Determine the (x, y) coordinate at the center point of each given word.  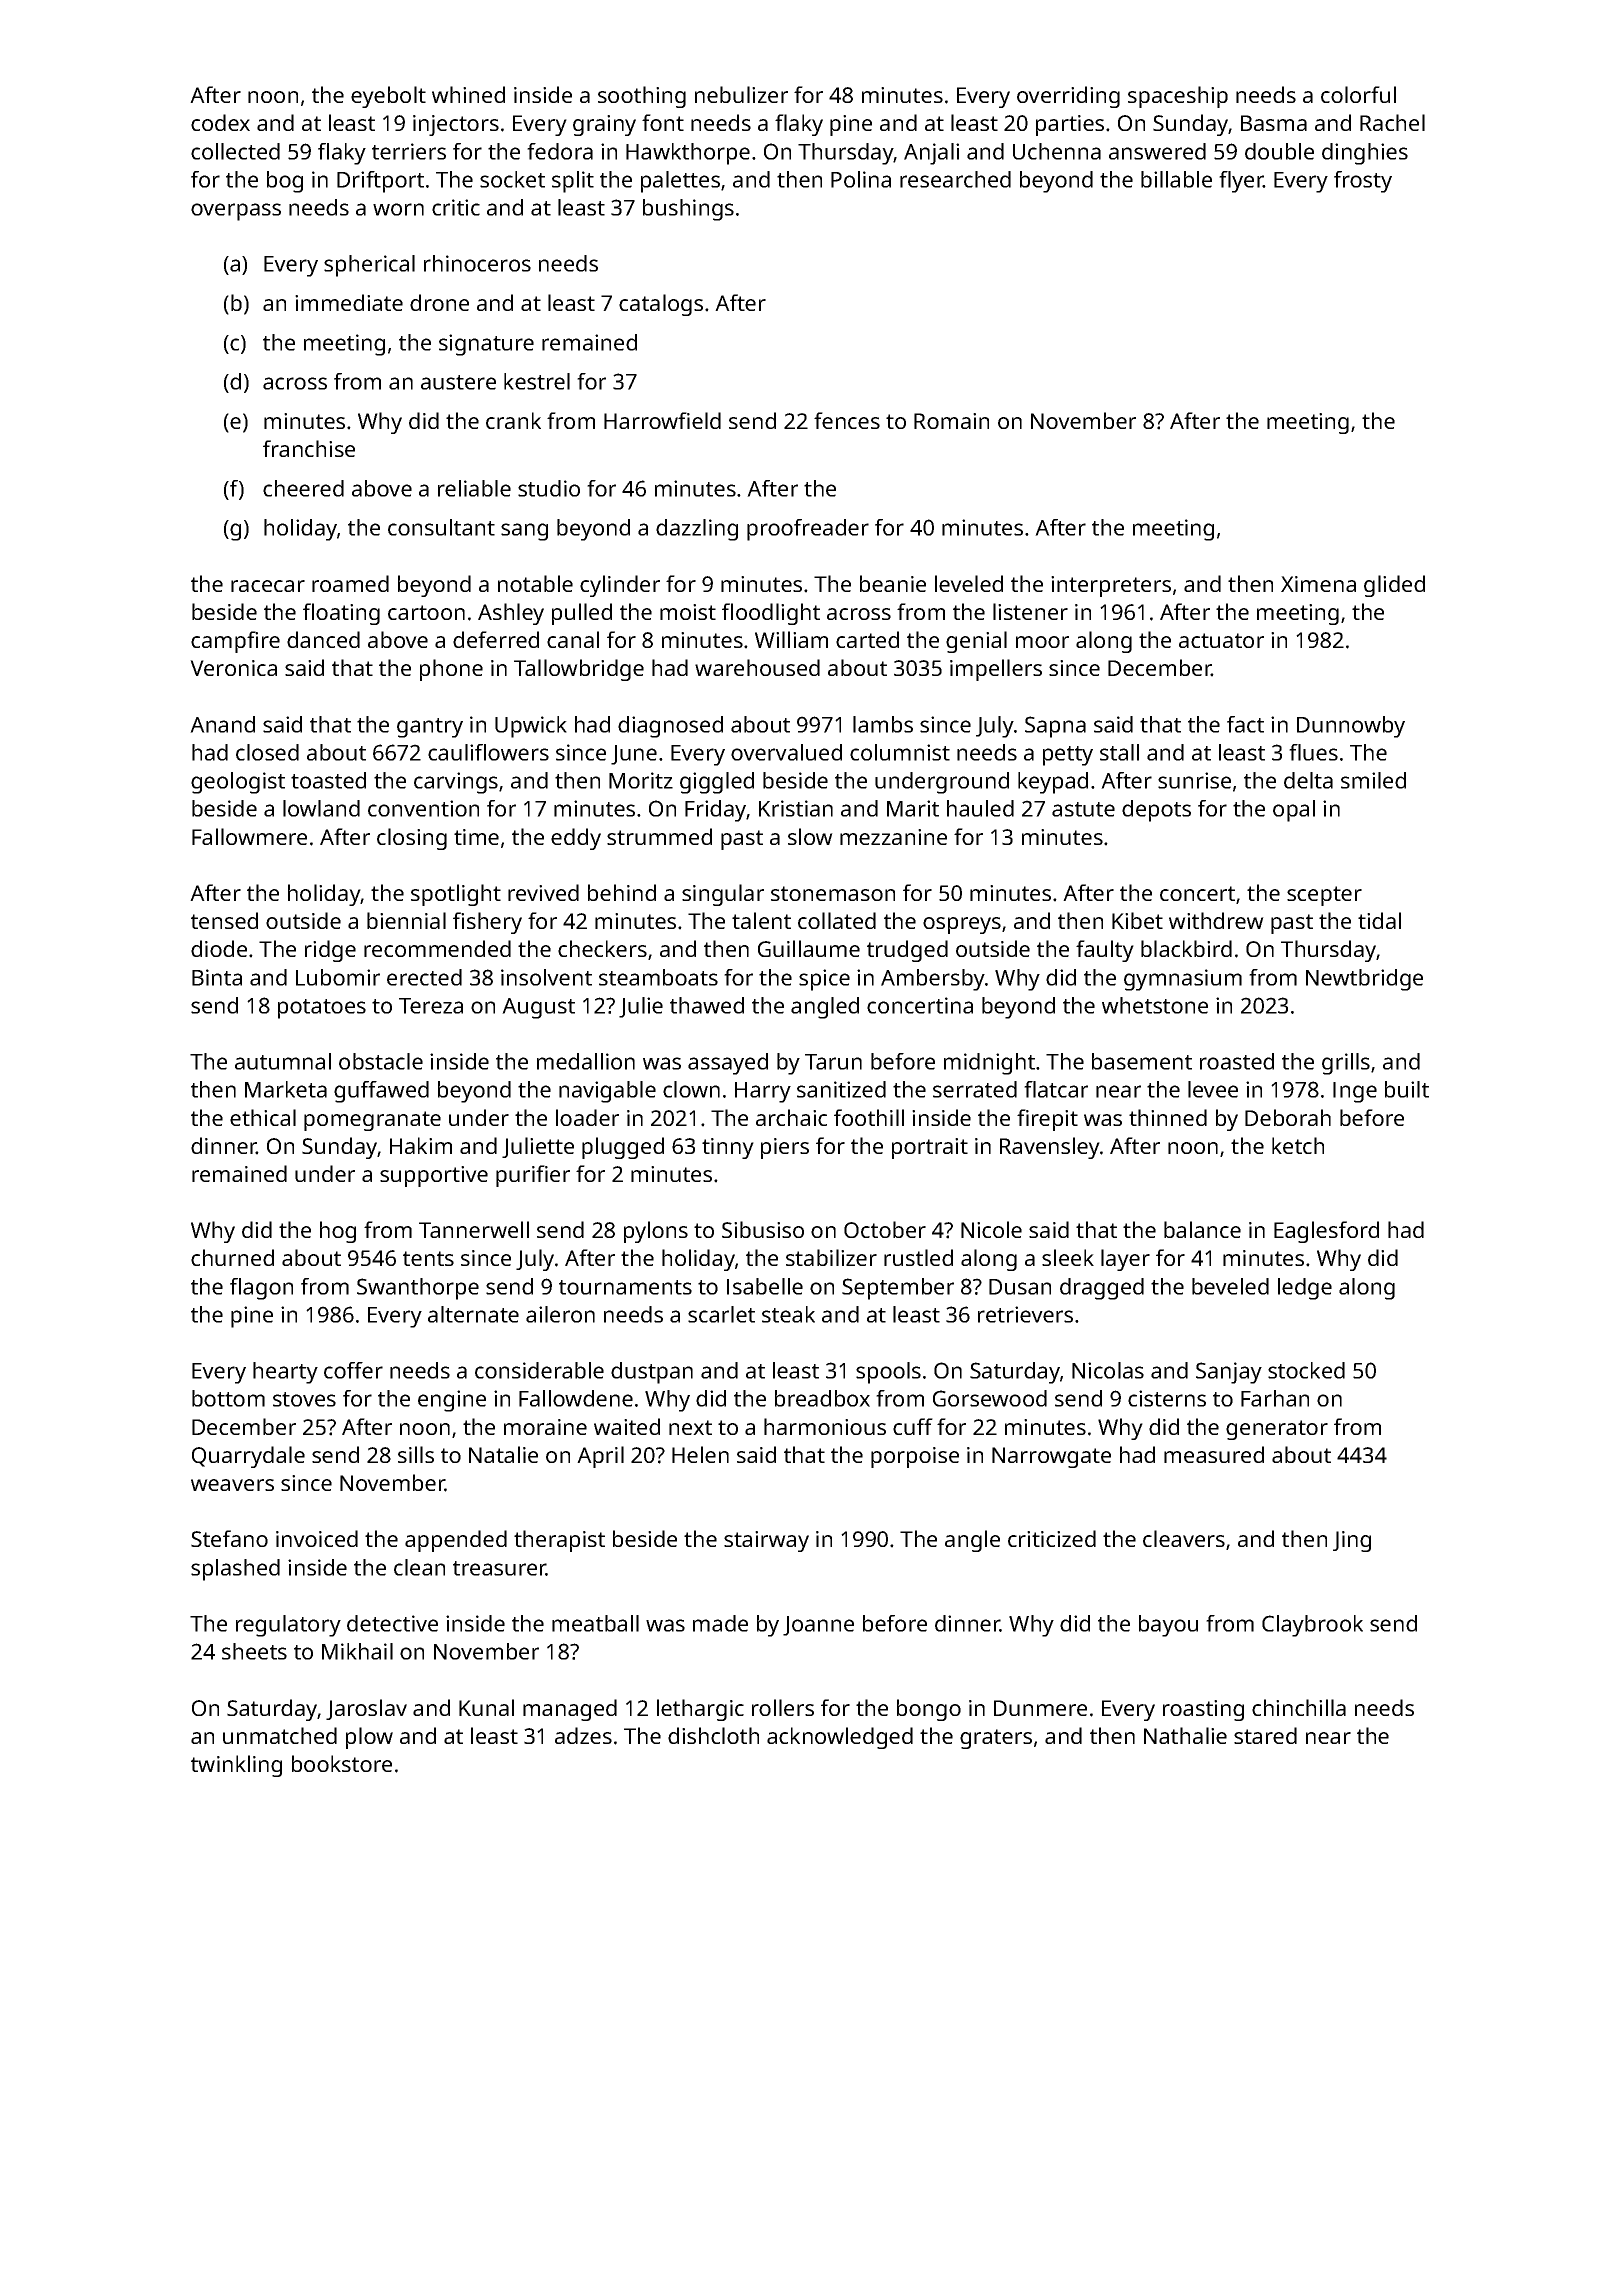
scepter (1324, 896)
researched (955, 179)
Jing (1352, 1541)
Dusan (1020, 1287)
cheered (303, 488)
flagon (261, 1289)
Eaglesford (1326, 1232)
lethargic (700, 1710)
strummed (659, 836)
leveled (969, 583)
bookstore (342, 1763)
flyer (1241, 182)
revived (543, 892)
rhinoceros (477, 263)
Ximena (1318, 584)
